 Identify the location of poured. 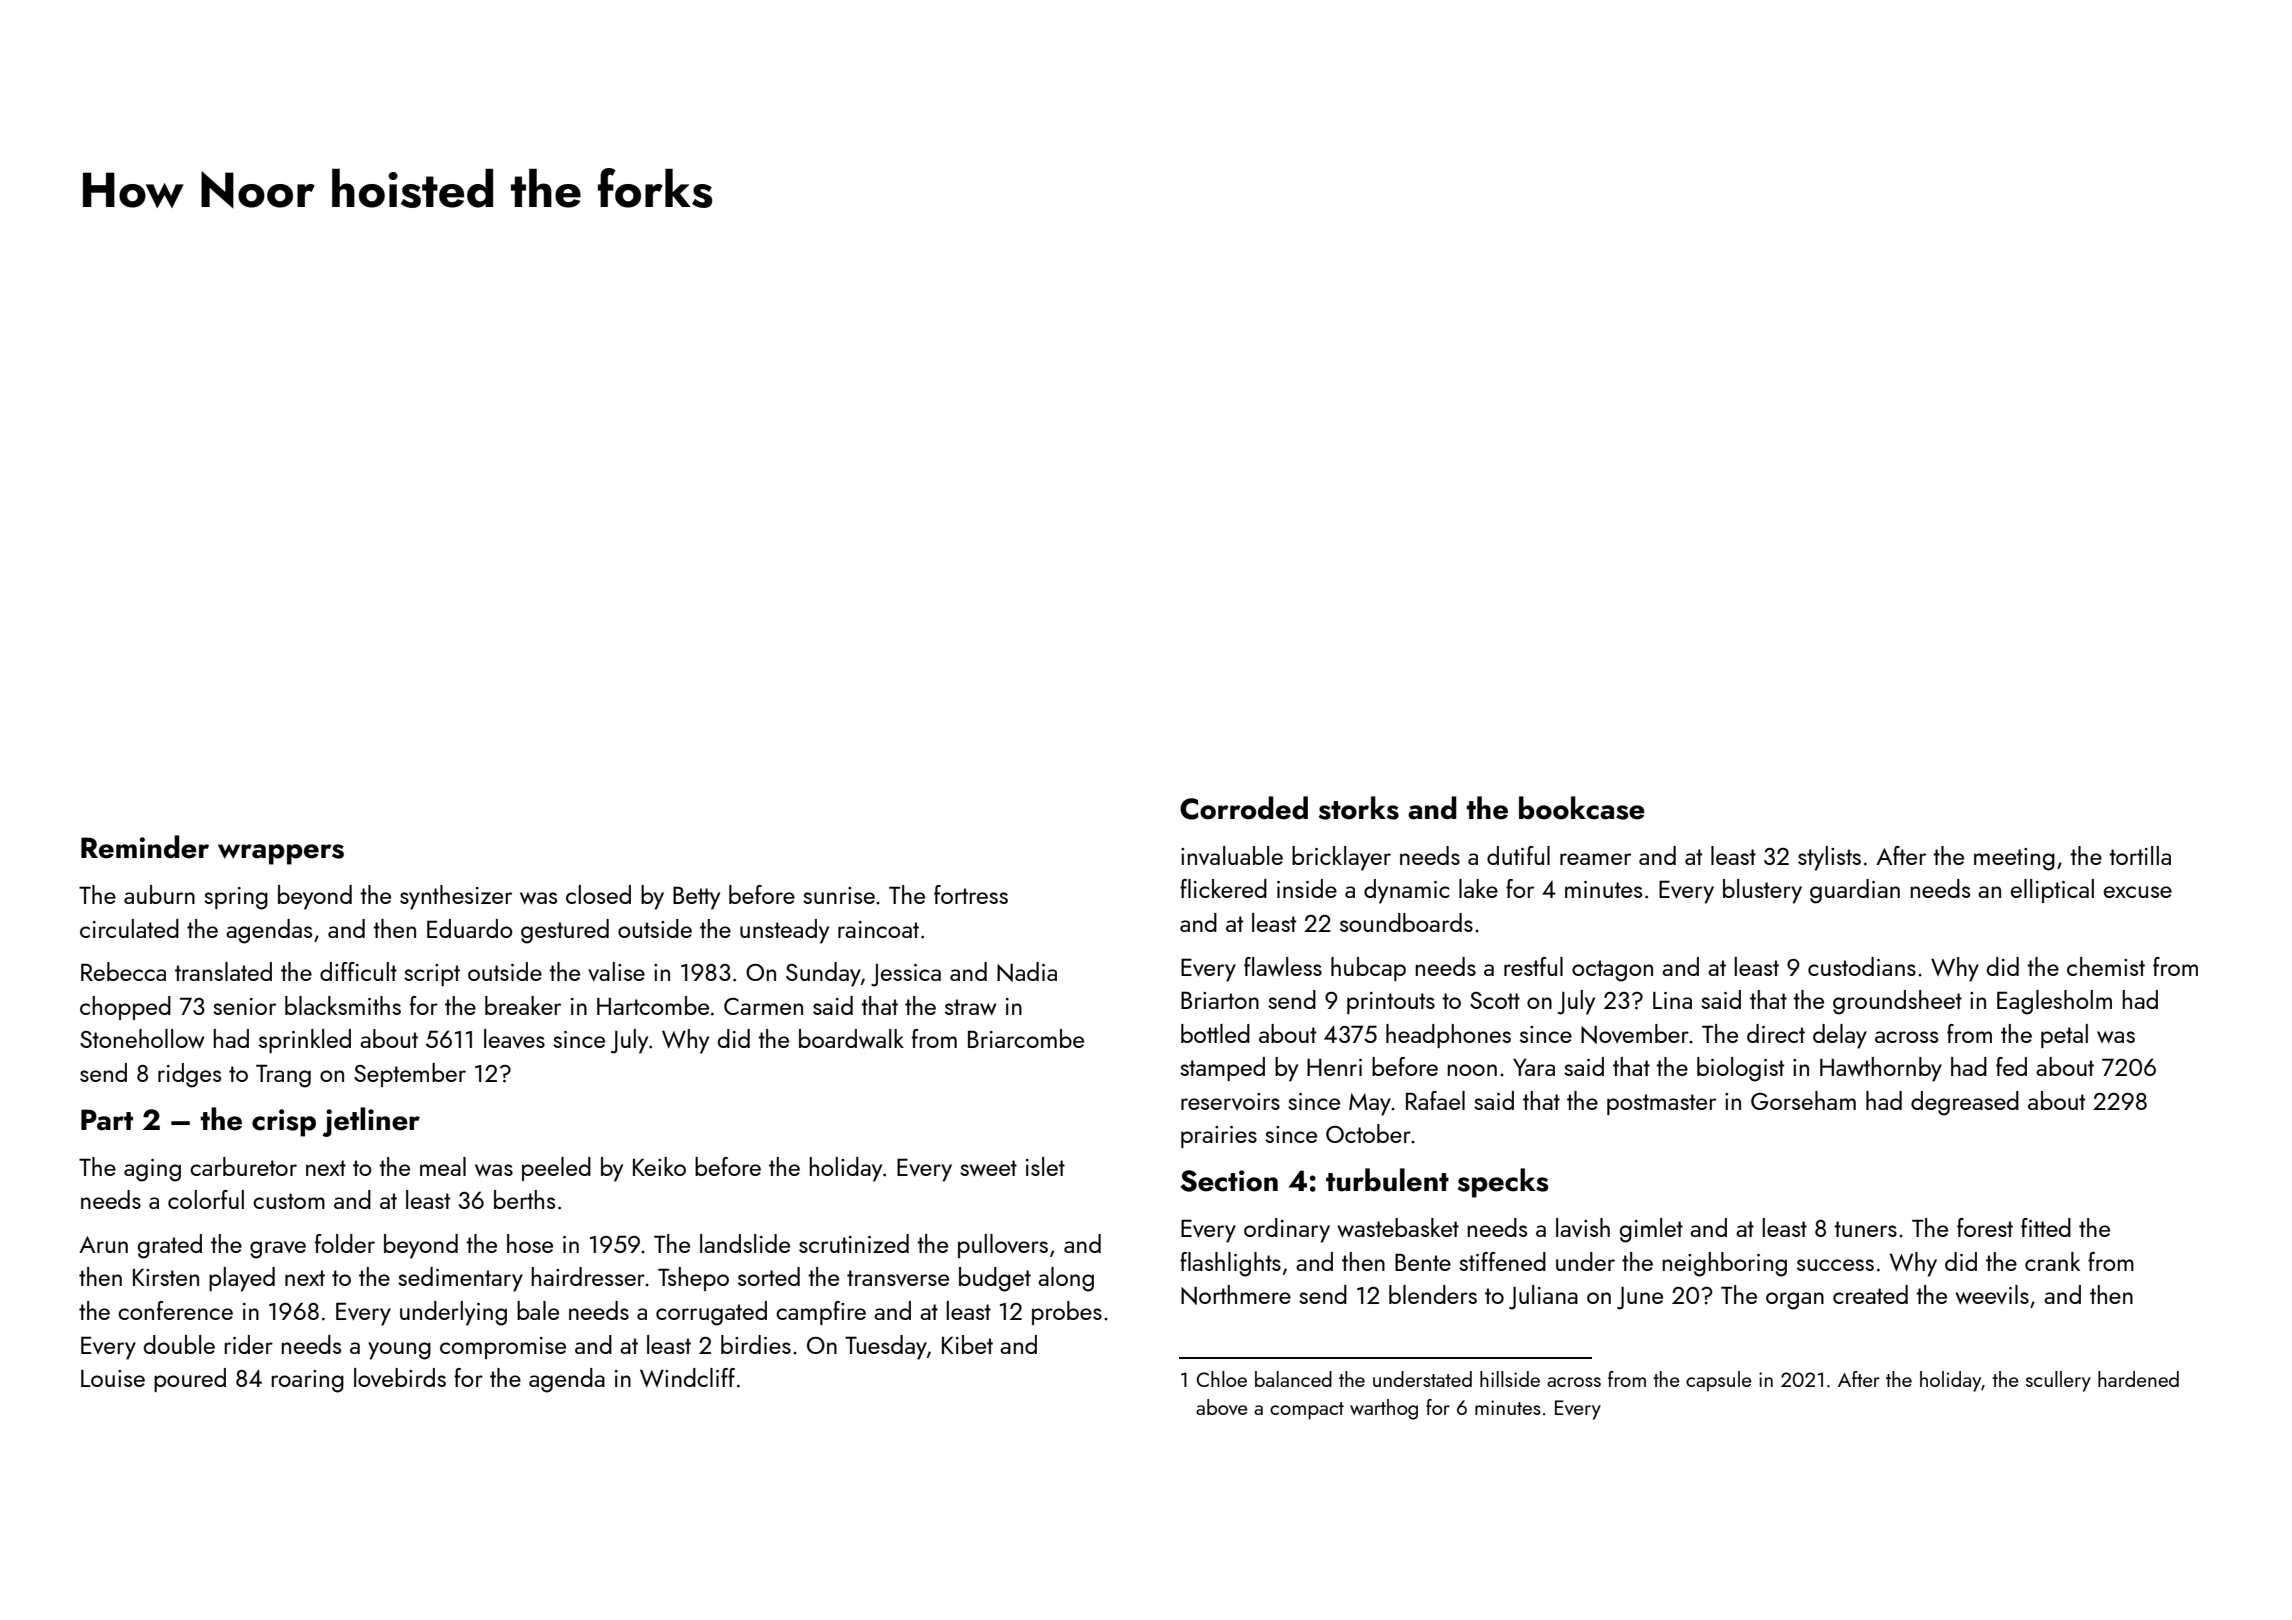
(190, 1380).
